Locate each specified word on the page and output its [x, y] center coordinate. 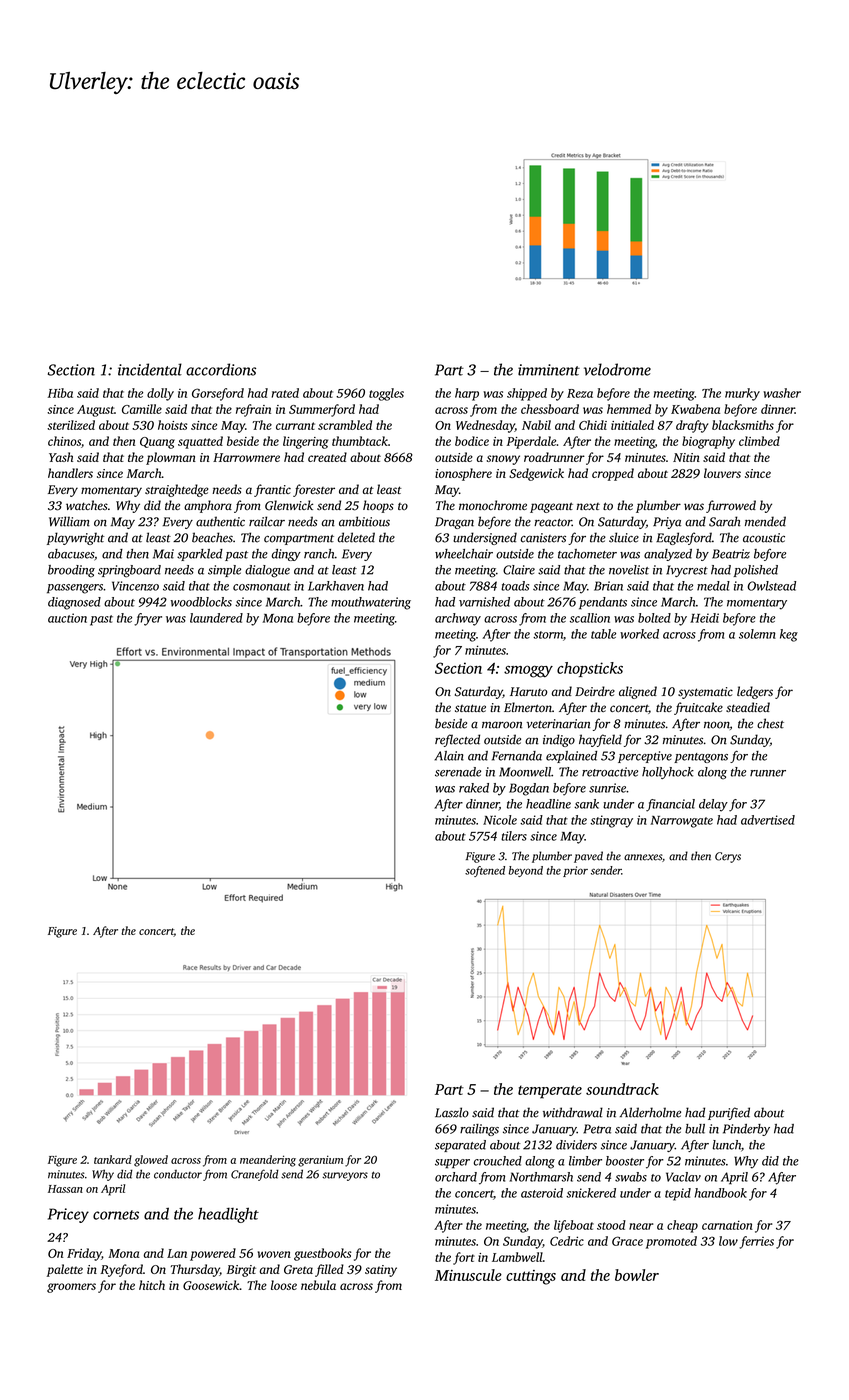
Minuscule [468, 1275]
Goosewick [211, 1285]
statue [470, 708]
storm [548, 635]
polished [755, 571]
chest [770, 723]
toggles [386, 394]
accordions [221, 369]
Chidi [593, 425]
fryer [148, 619]
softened [485, 871]
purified [729, 1113]
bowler [637, 1275]
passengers [75, 589]
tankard [113, 1159]
